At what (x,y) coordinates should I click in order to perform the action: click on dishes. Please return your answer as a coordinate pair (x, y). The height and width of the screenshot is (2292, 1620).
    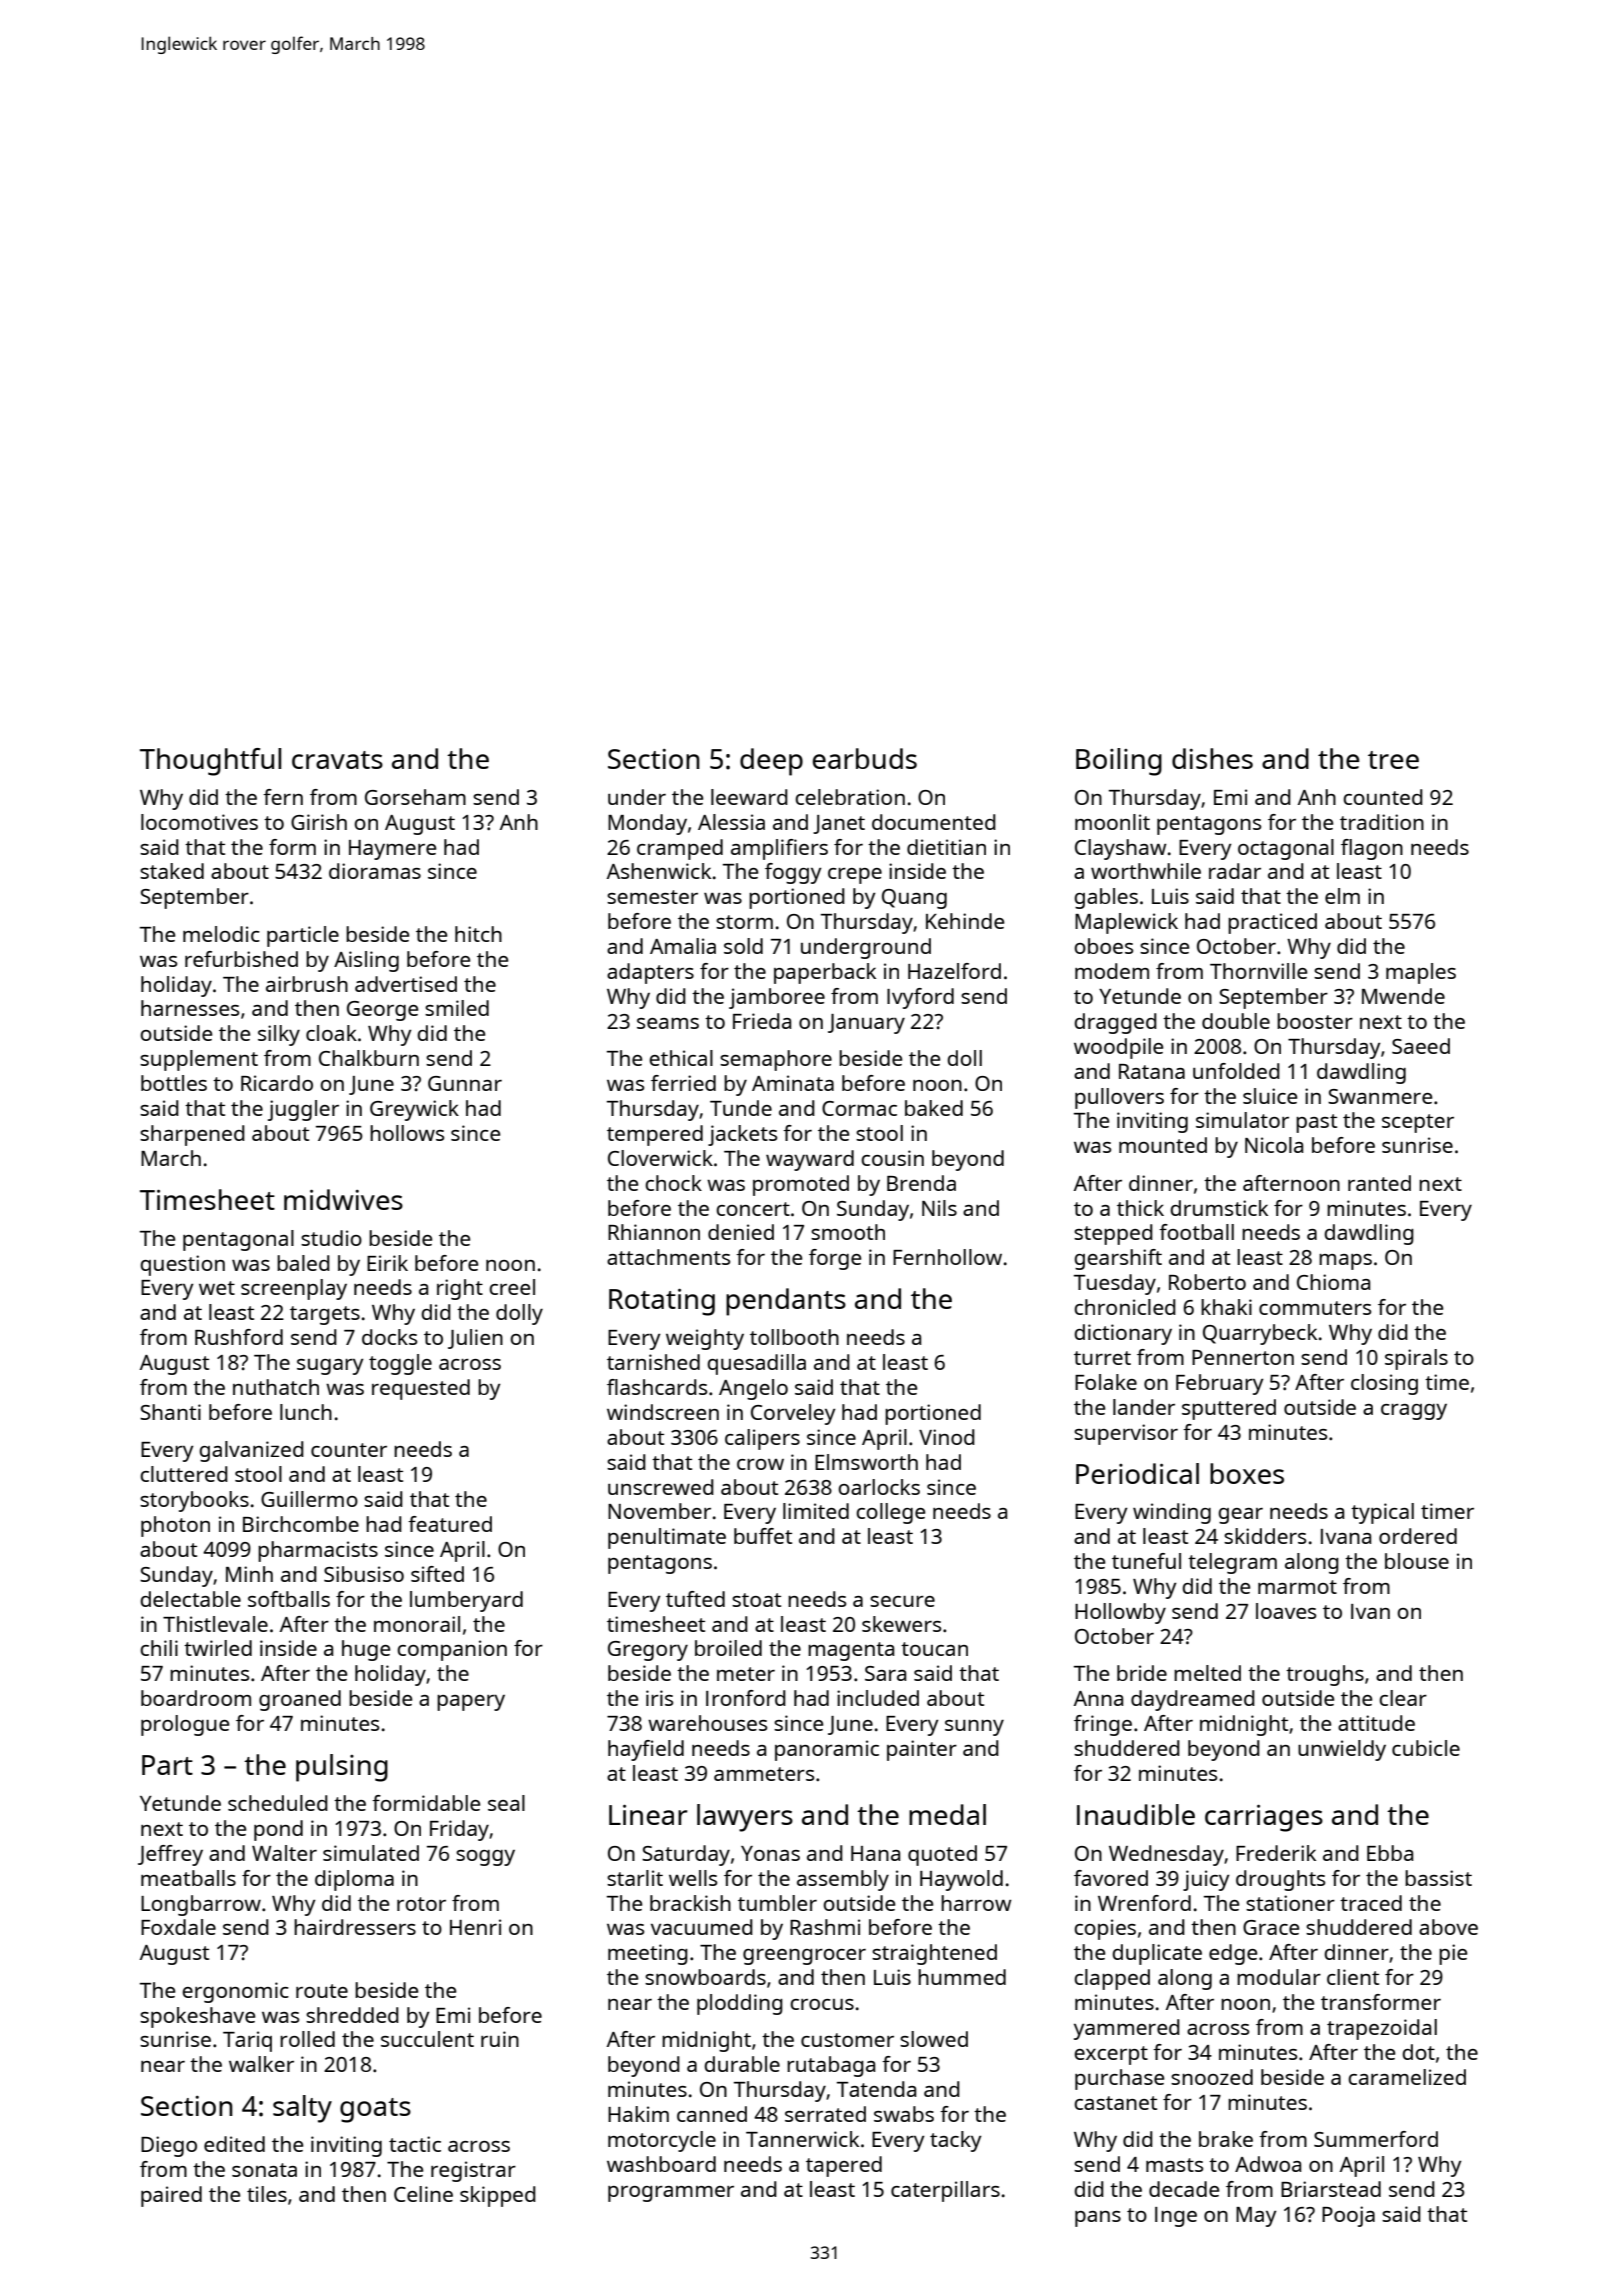
    Looking at the image, I should click on (1212, 758).
